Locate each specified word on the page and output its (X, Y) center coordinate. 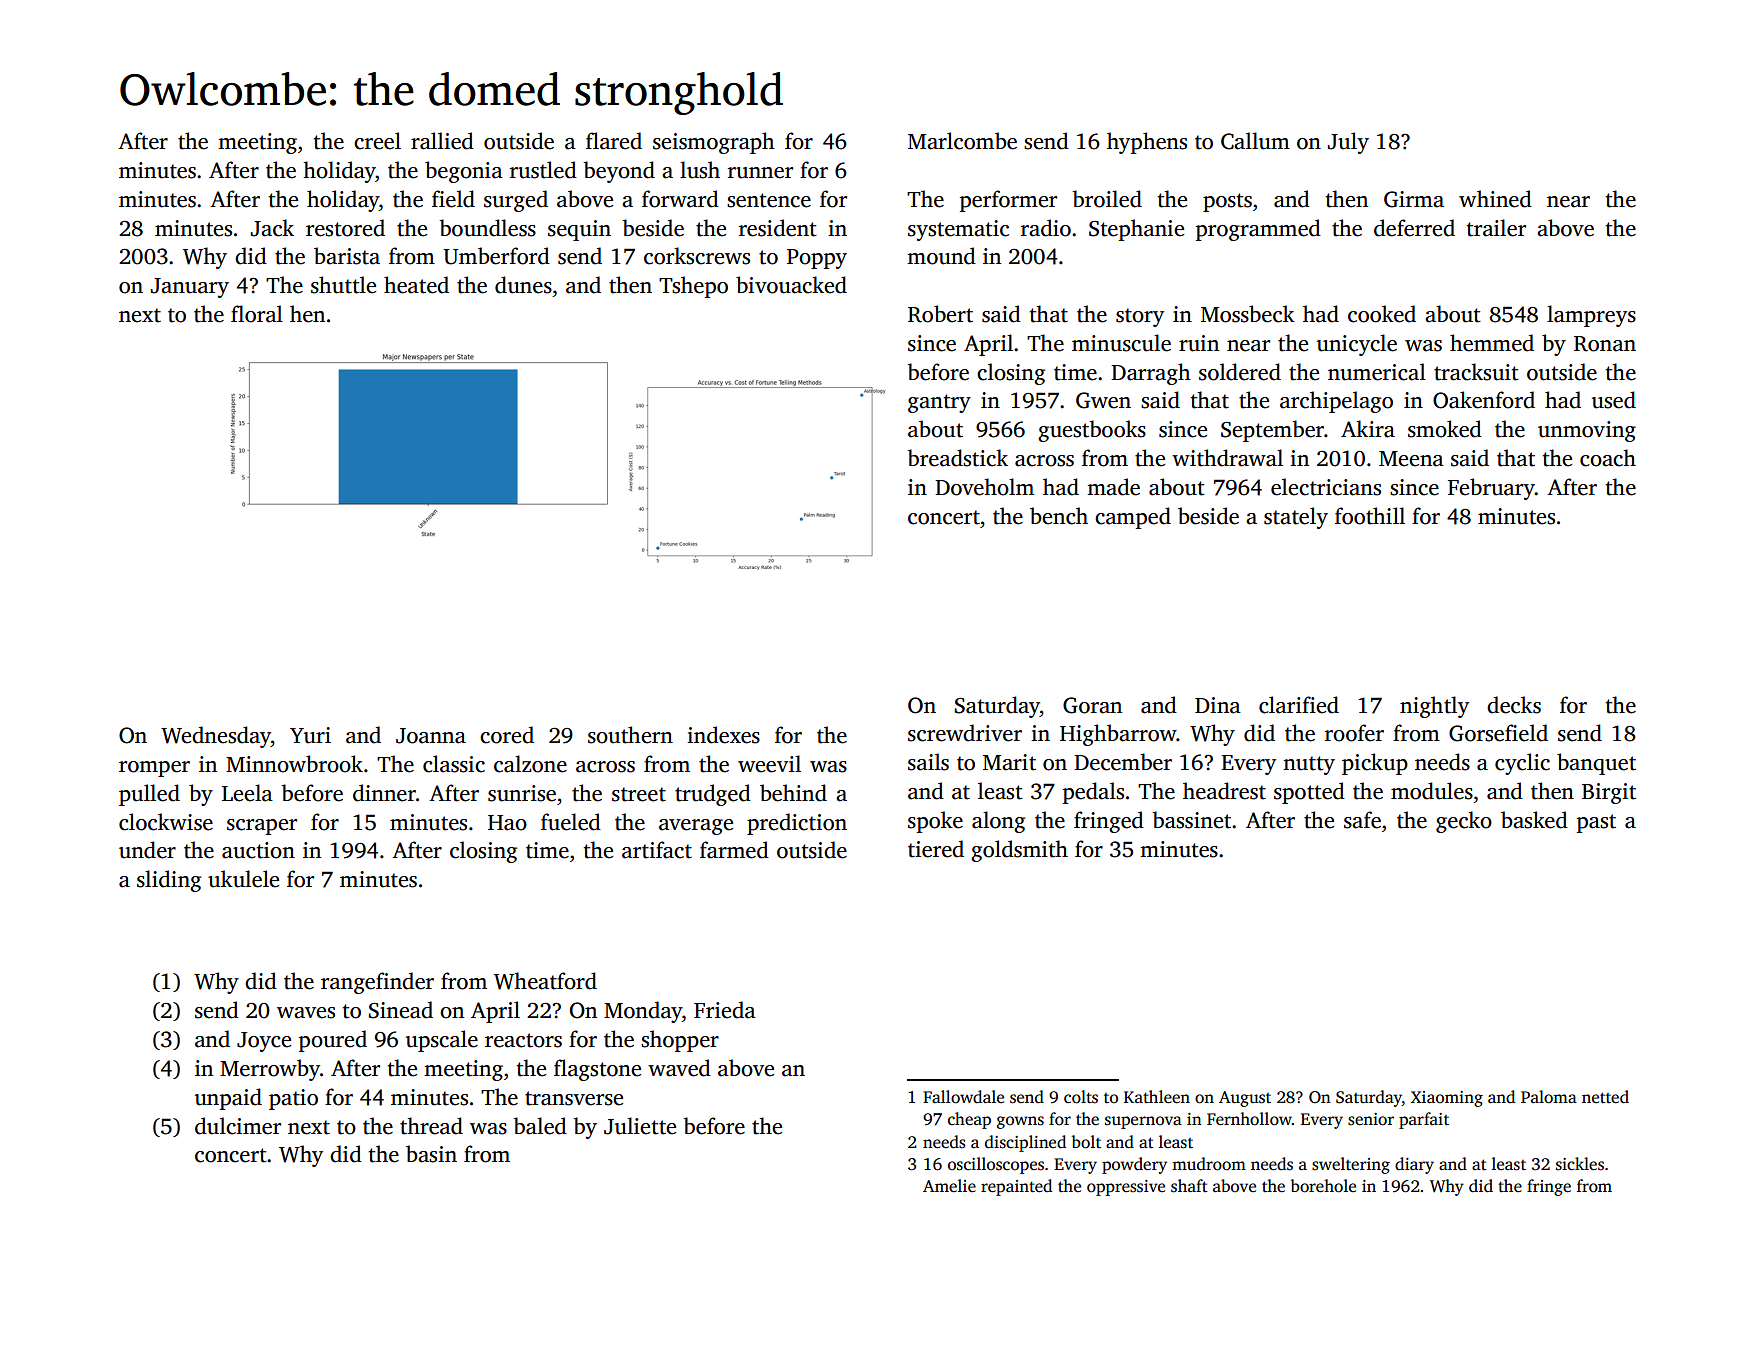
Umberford (496, 256)
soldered (1240, 372)
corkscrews (697, 256)
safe (1362, 820)
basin (431, 1154)
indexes (723, 735)
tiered (936, 849)
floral (257, 314)
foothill (1370, 516)
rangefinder (377, 983)
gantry (939, 403)
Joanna (431, 736)
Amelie (949, 1186)
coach (1608, 458)
